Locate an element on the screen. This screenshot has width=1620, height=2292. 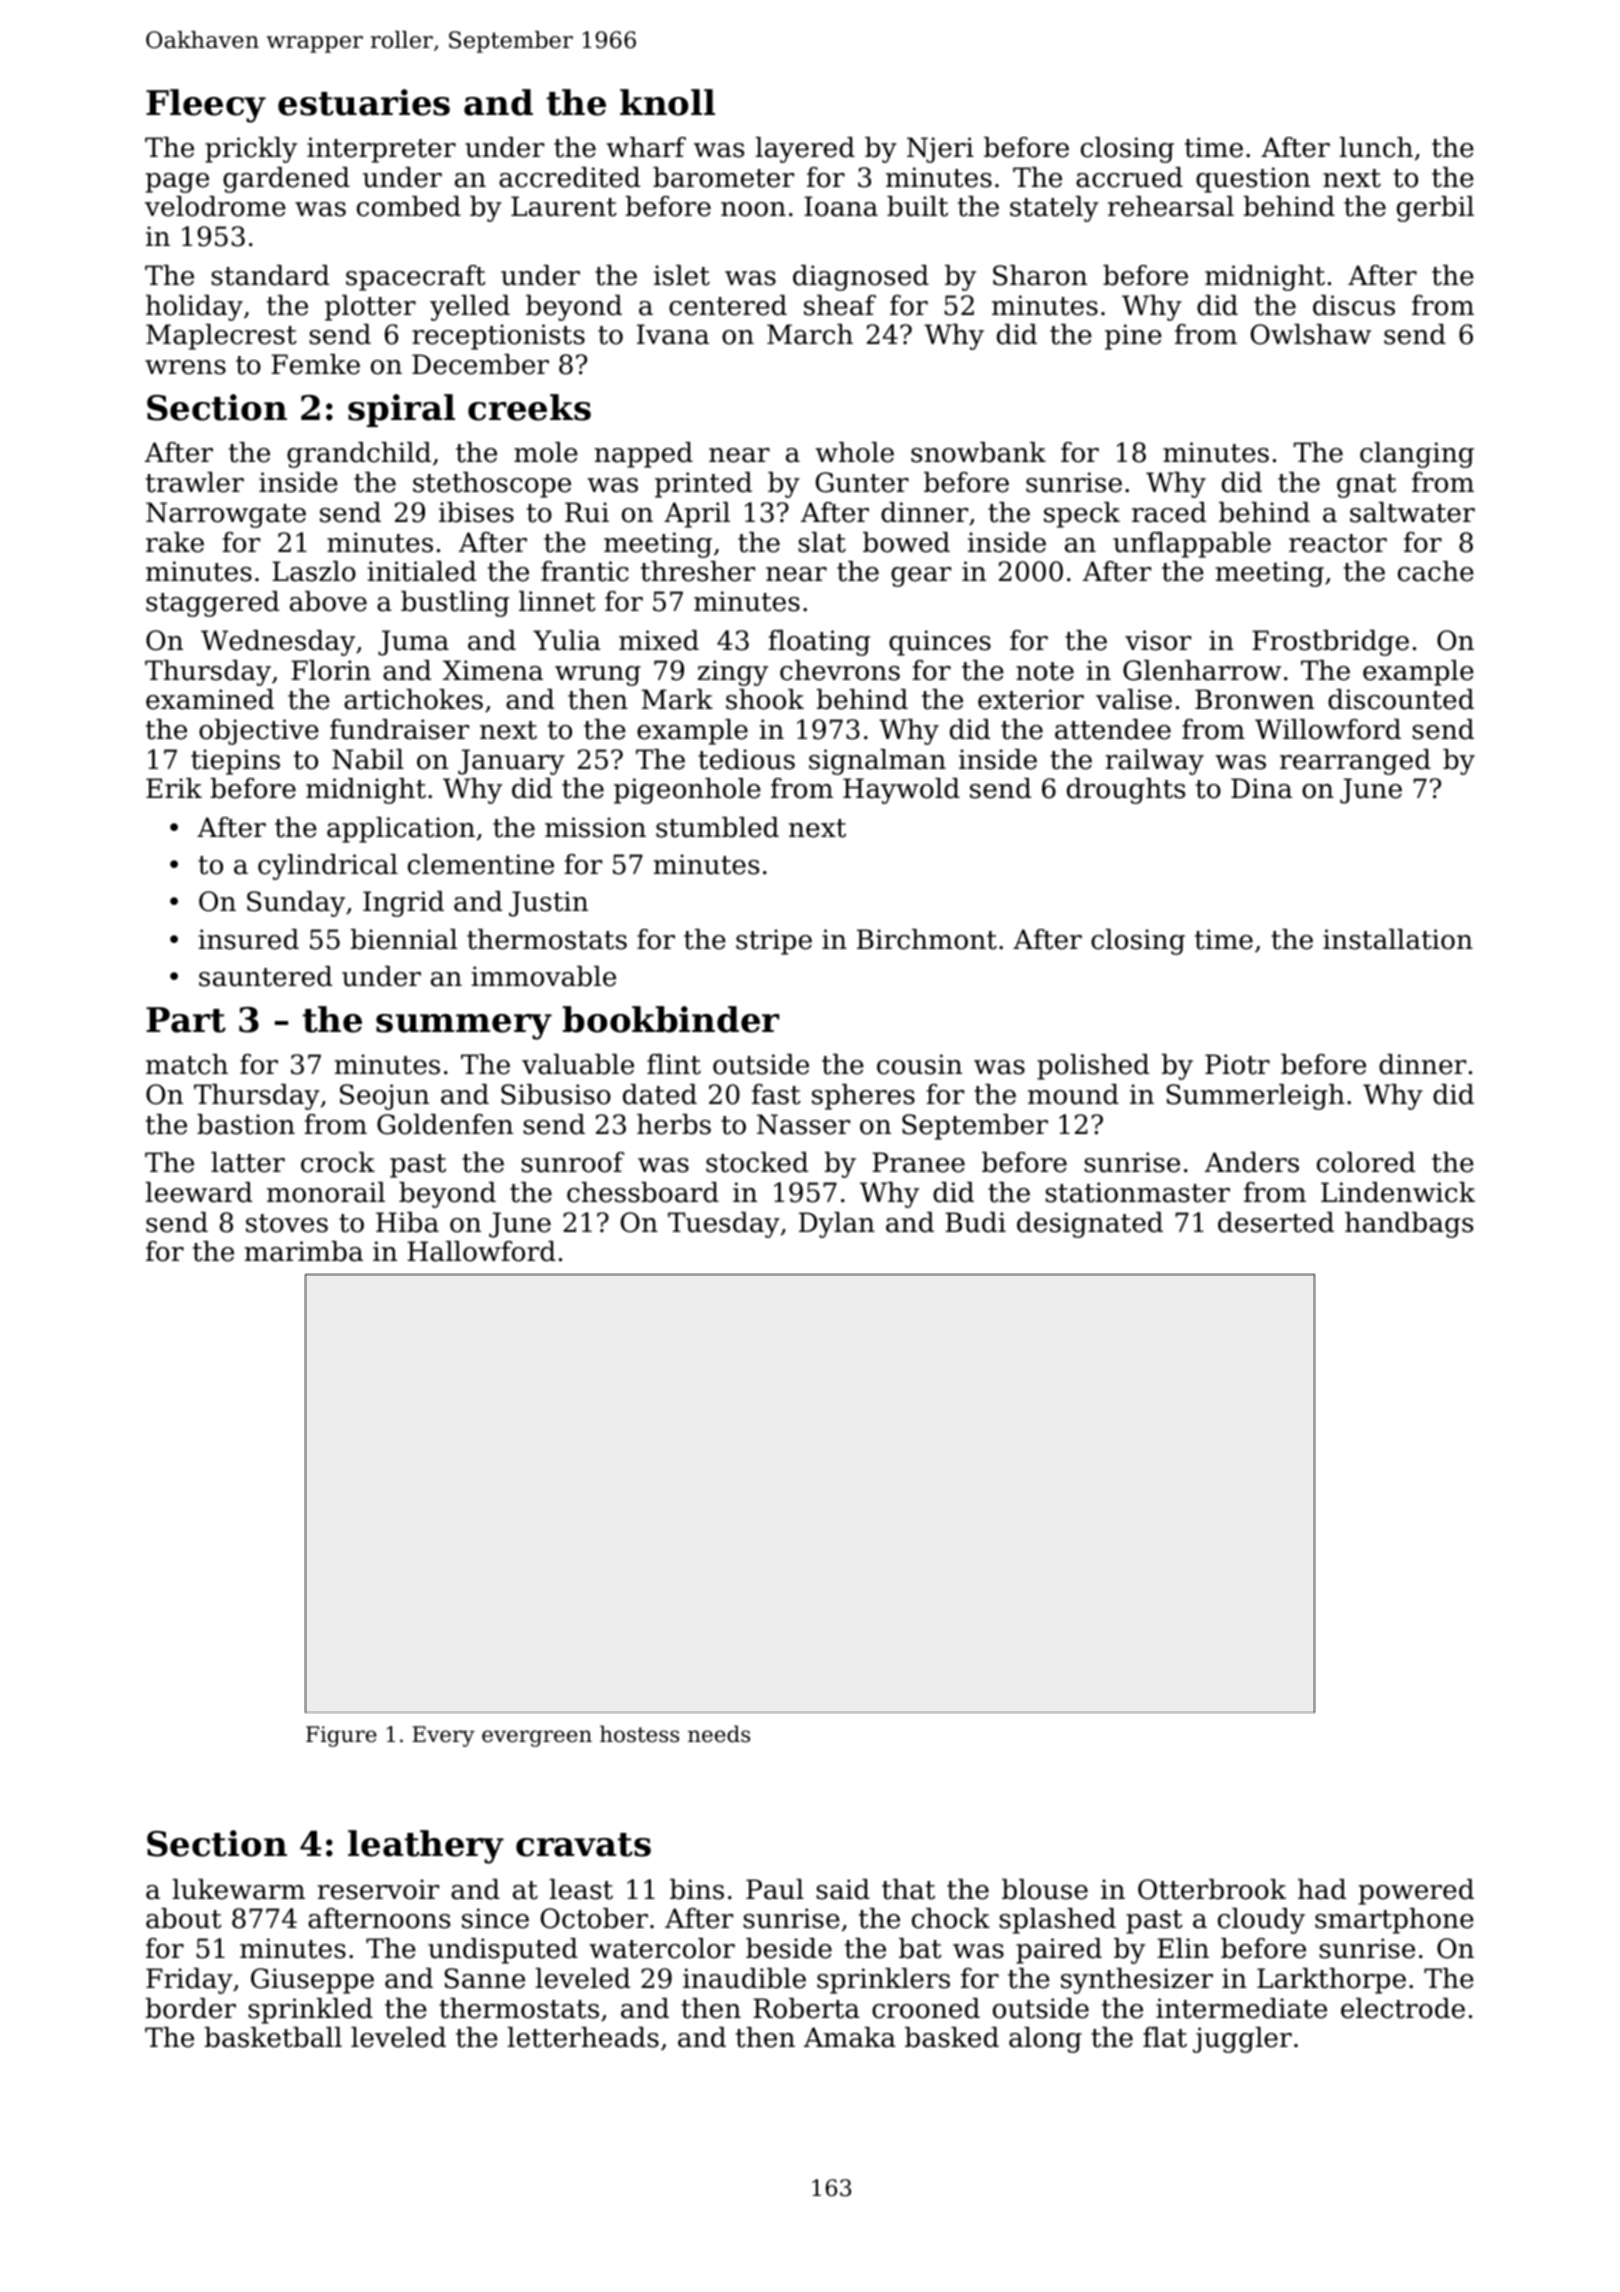
January is located at coordinates (511, 762).
